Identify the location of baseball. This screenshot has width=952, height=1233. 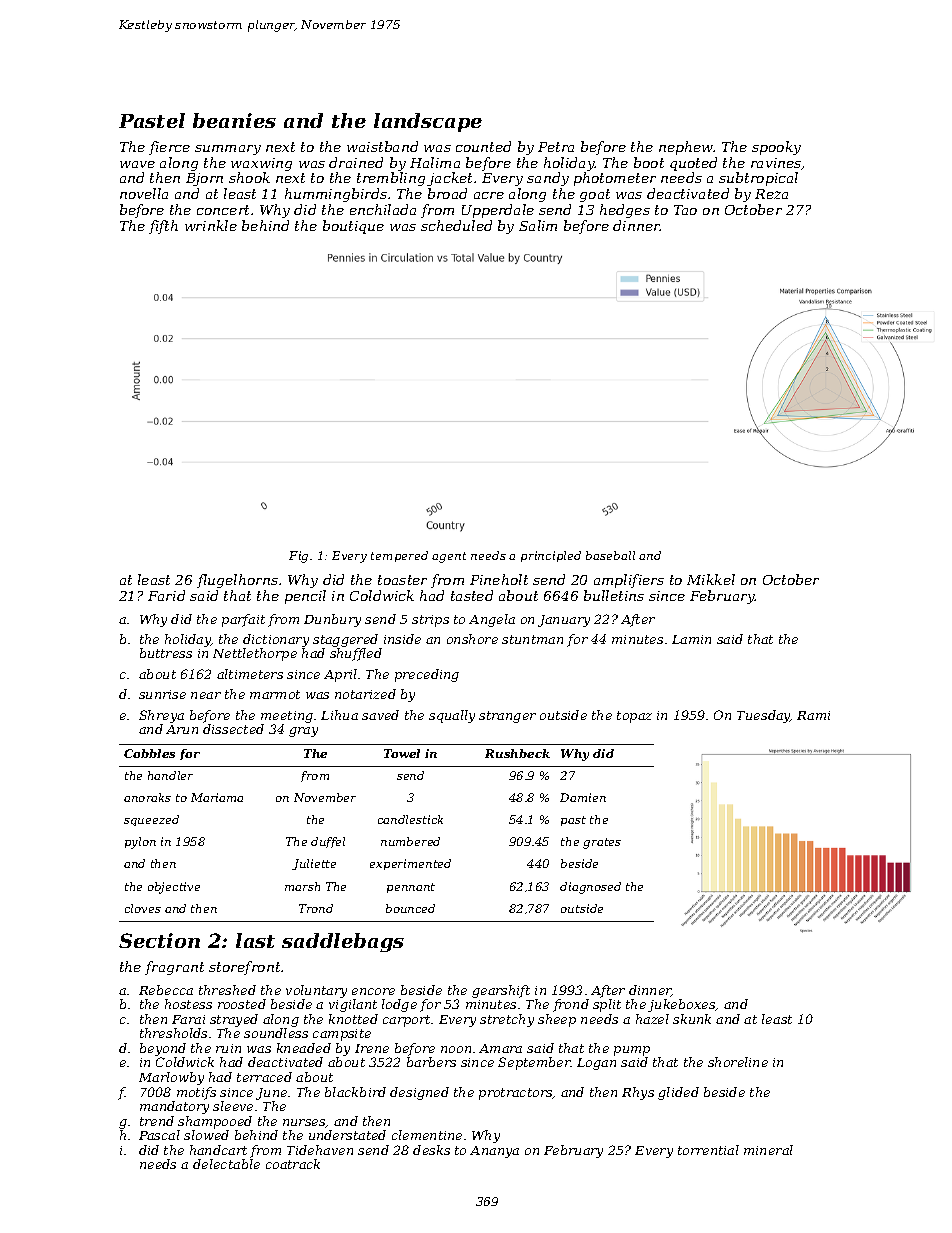
(610, 555).
